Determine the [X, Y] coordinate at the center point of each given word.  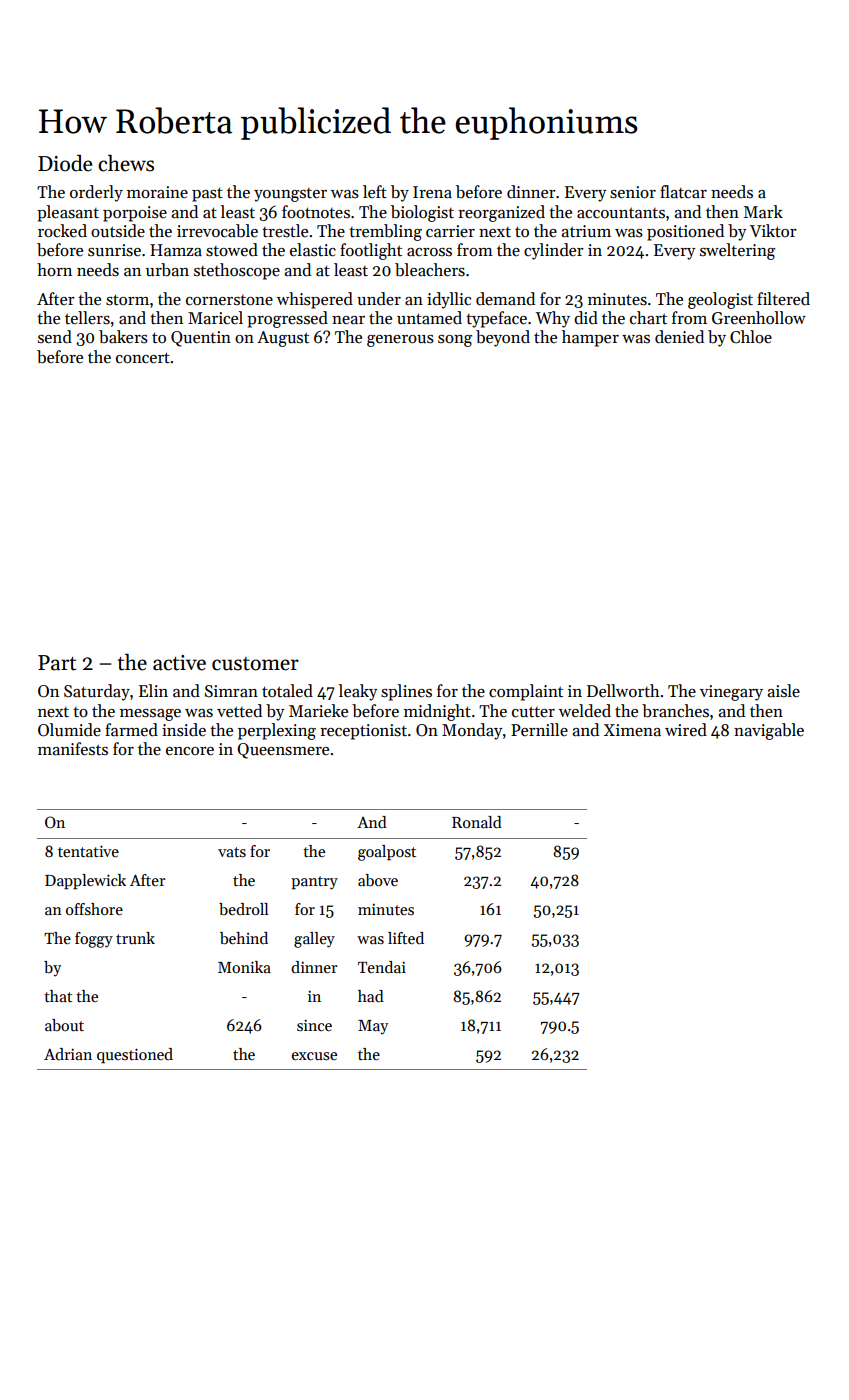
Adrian [68, 1054]
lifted [406, 938]
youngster [290, 195]
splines [406, 692]
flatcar [683, 192]
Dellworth [623, 690]
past [207, 194]
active [179, 663]
